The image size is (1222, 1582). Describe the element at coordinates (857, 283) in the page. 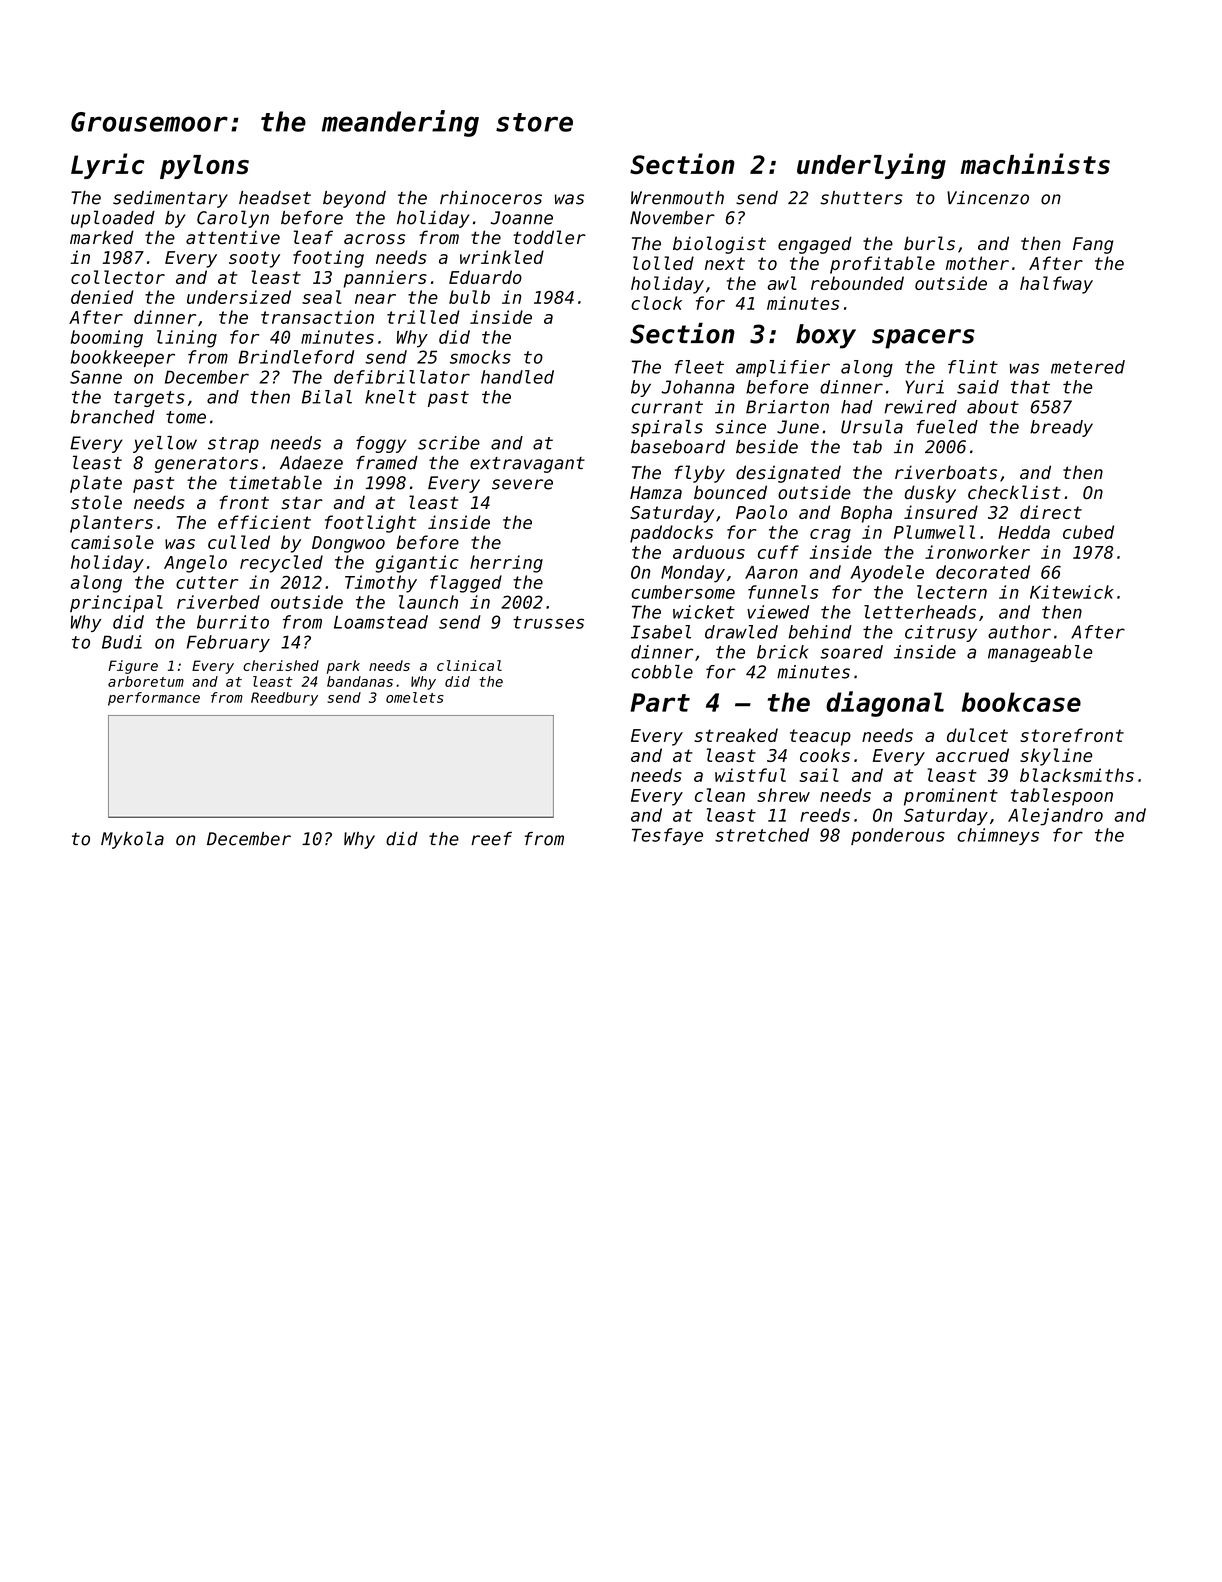

I see `rebounded` at that location.
